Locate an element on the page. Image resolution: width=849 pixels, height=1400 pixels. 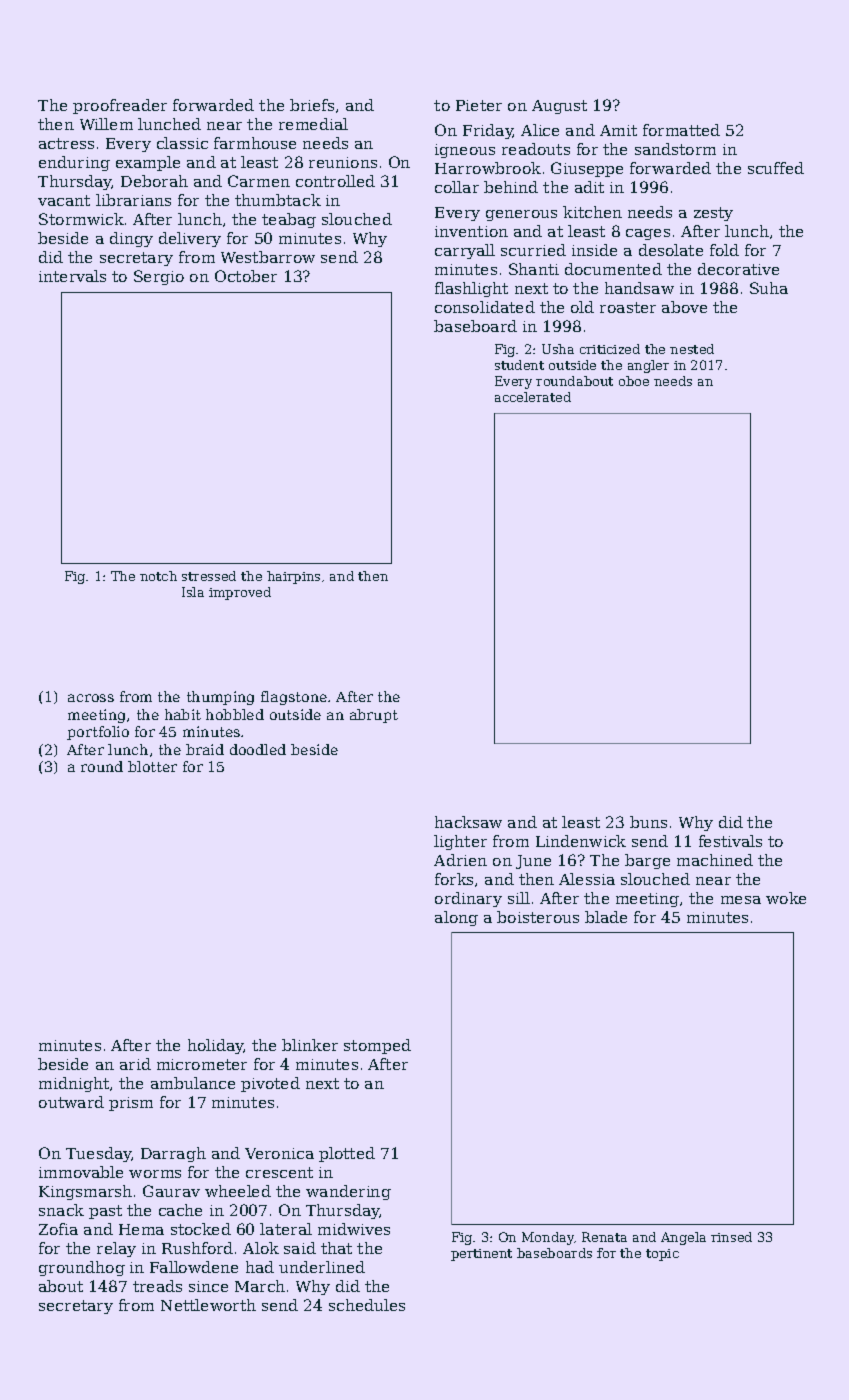
Hema is located at coordinates (141, 1229).
